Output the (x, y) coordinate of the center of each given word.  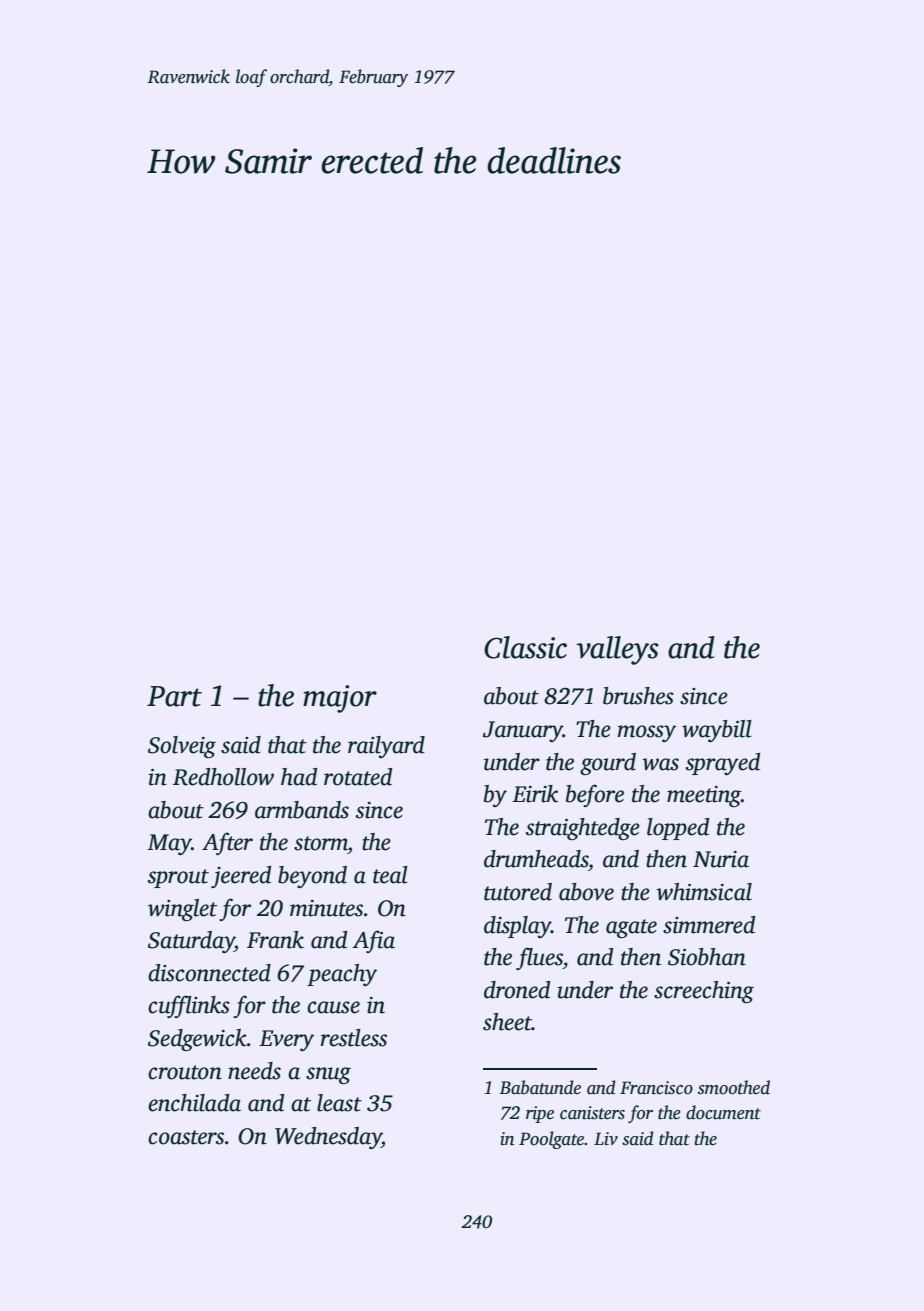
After (227, 843)
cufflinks (189, 1006)
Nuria (721, 859)
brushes (638, 696)
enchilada (194, 1103)
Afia (373, 941)
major (340, 699)
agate (631, 928)
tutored (518, 892)
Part (174, 696)
